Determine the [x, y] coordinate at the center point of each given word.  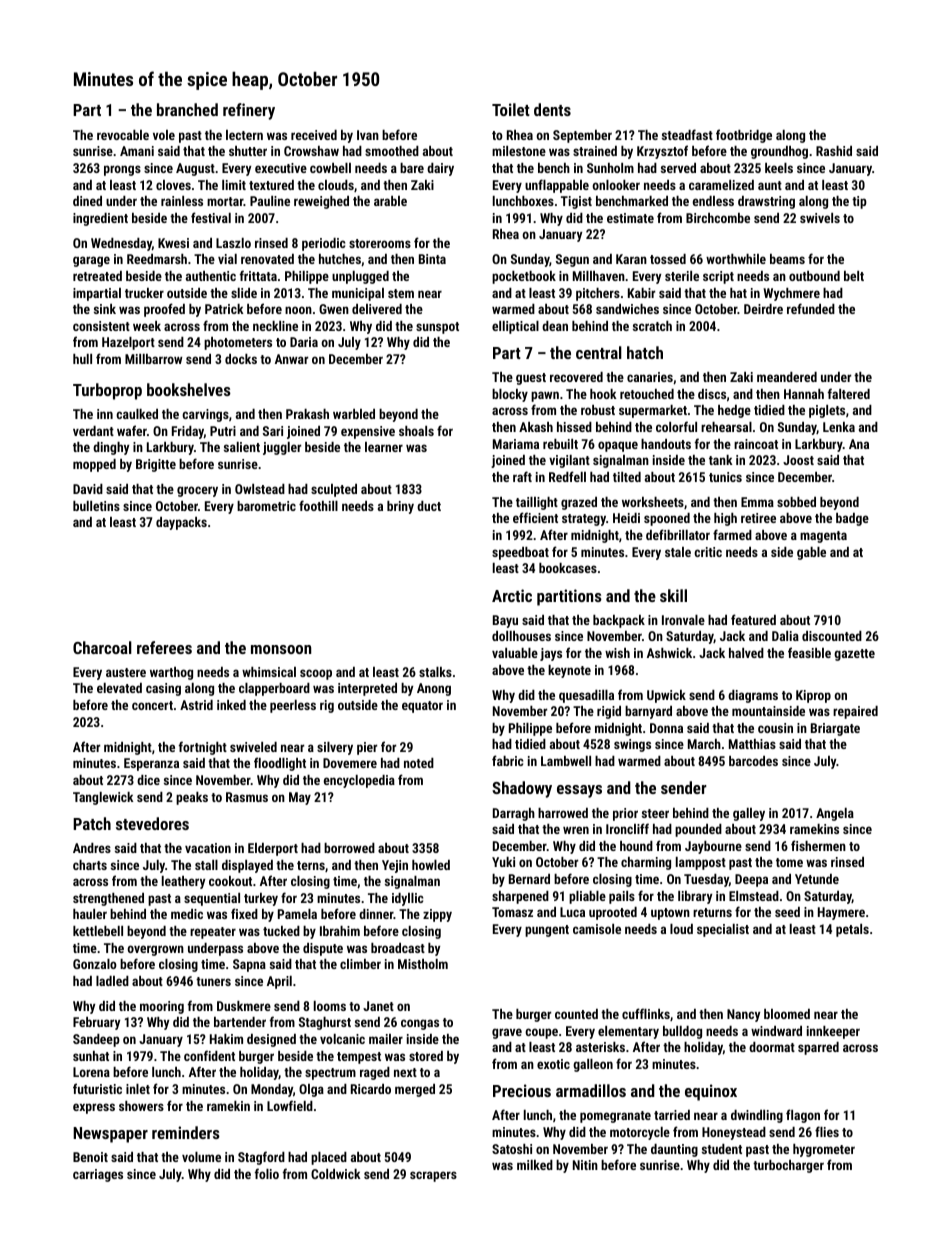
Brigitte [156, 465]
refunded [811, 308]
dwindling [757, 1116]
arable [390, 201]
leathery [183, 882]
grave [507, 1033]
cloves [173, 185]
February [96, 1023]
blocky [510, 395]
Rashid [834, 151]
